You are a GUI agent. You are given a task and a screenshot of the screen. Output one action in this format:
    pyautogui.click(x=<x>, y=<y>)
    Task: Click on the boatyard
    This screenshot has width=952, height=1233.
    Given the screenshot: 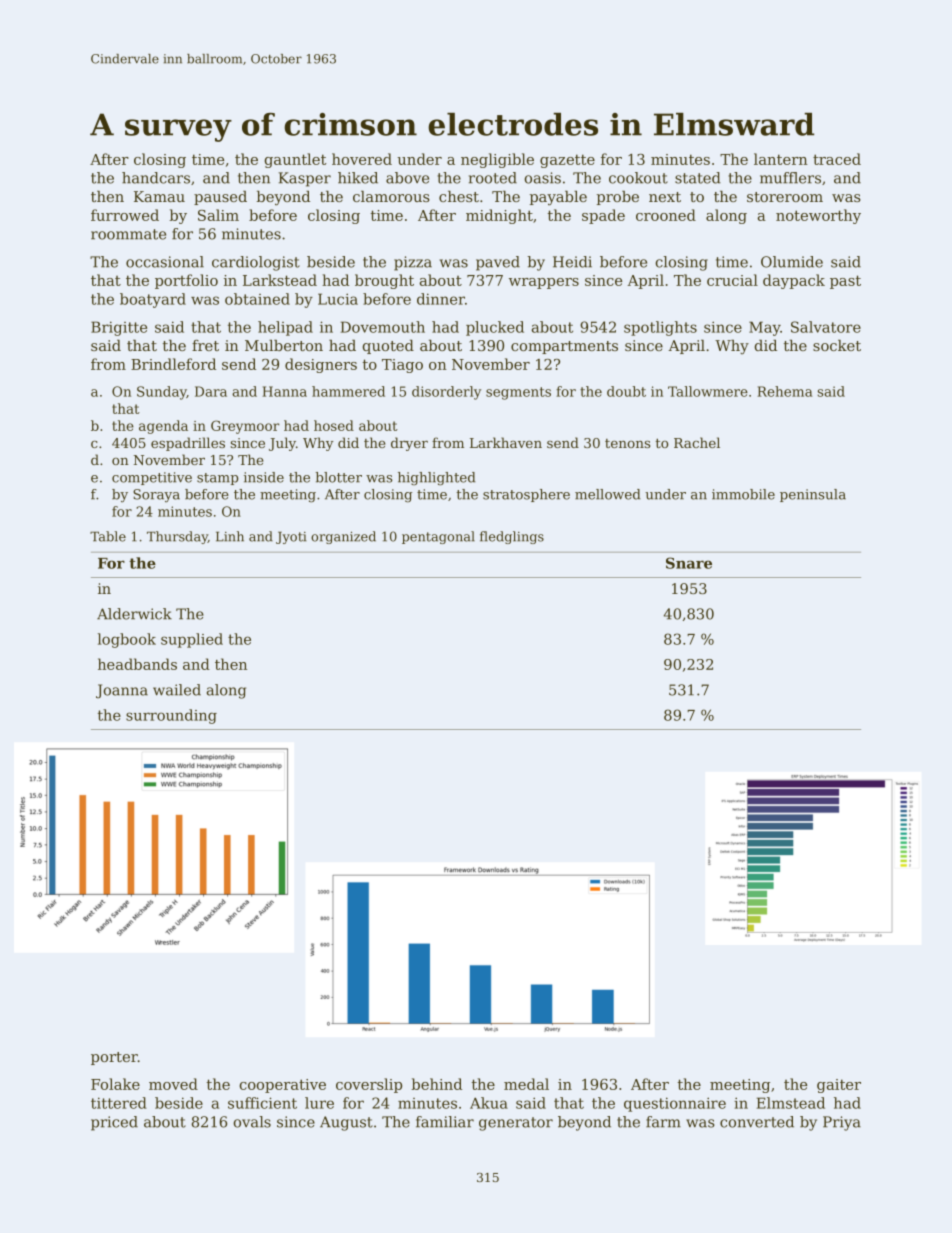 What is the action you would take?
    pyautogui.click(x=153, y=300)
